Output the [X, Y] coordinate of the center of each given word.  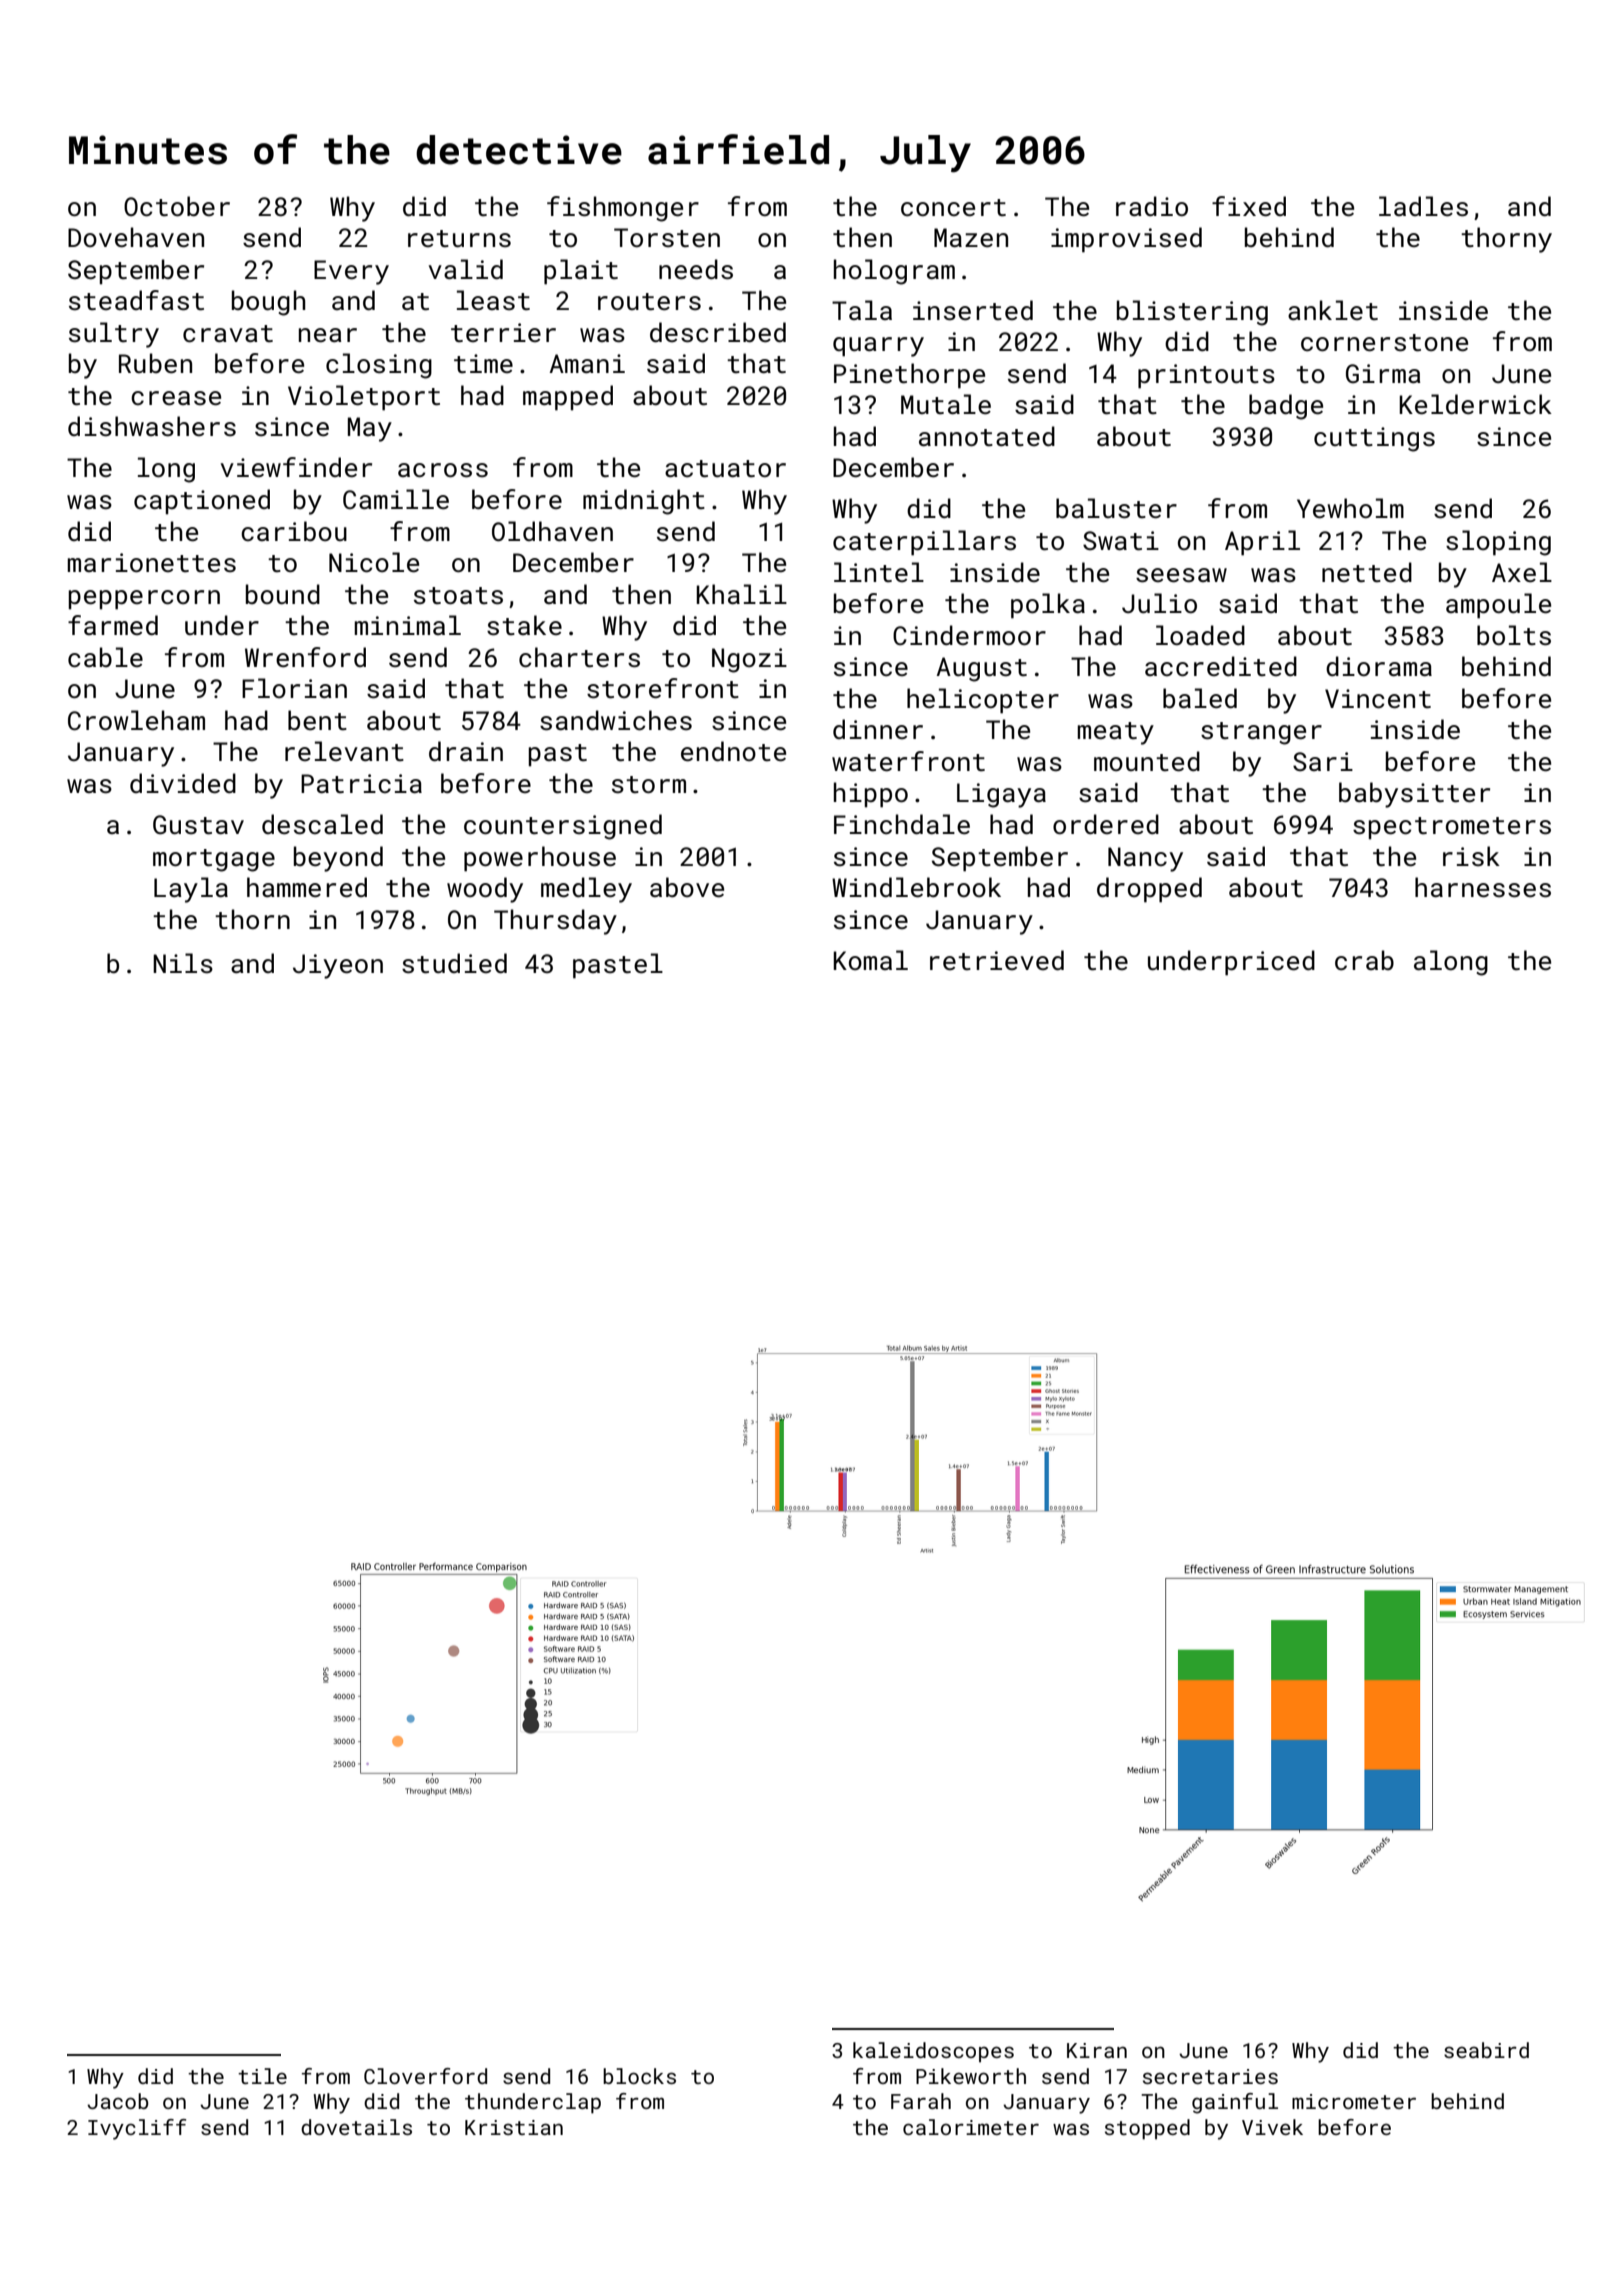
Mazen [971, 238]
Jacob [118, 2101]
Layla [191, 890]
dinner [878, 729]
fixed [1249, 206]
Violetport [364, 398]
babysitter [1414, 795]
